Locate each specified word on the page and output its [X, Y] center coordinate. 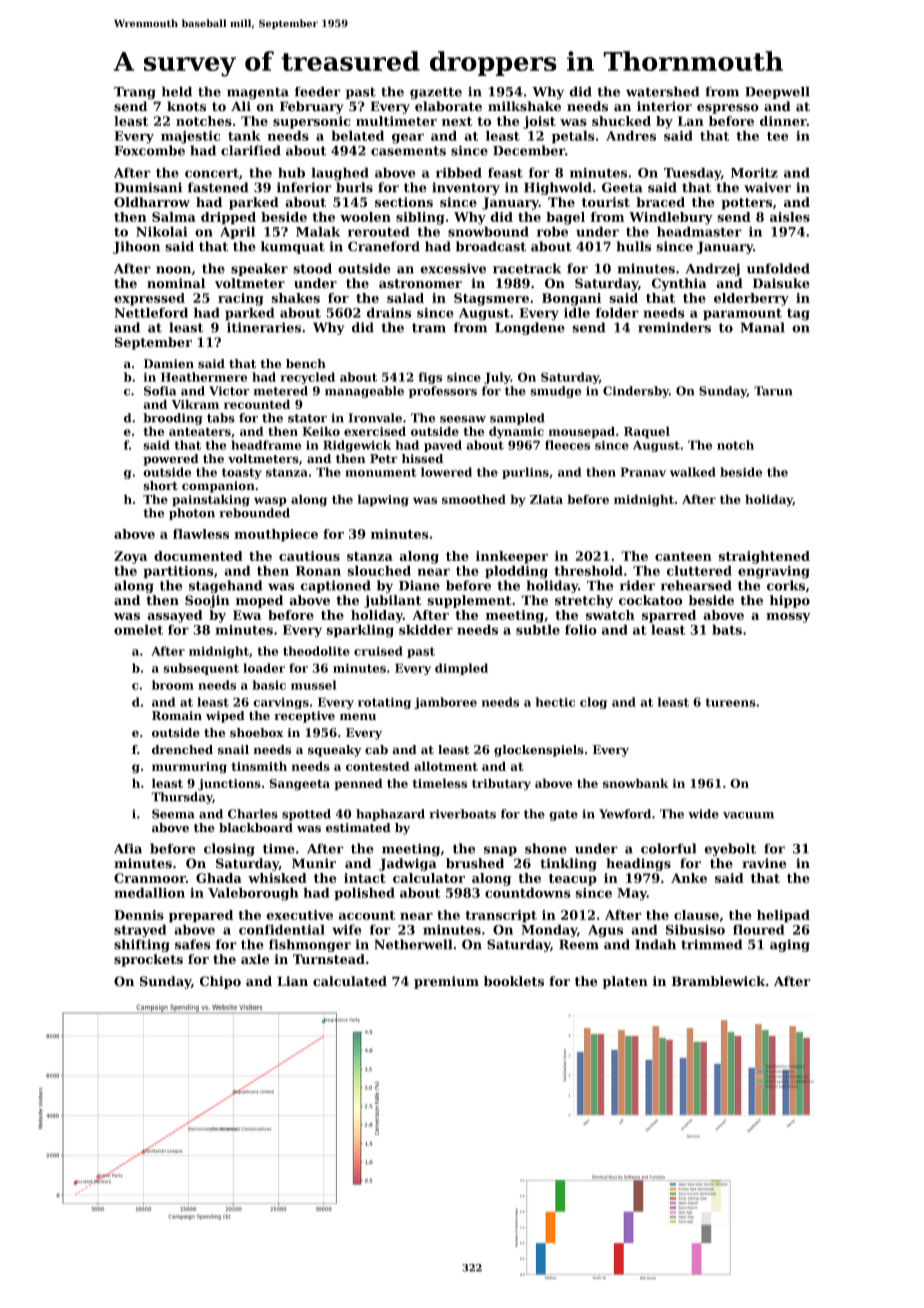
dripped [228, 218]
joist [539, 122]
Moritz [754, 173]
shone [546, 848]
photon [192, 514]
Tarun [773, 391]
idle [577, 312]
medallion [149, 892]
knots [186, 106]
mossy [788, 618]
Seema [173, 814]
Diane [419, 585]
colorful [668, 848]
